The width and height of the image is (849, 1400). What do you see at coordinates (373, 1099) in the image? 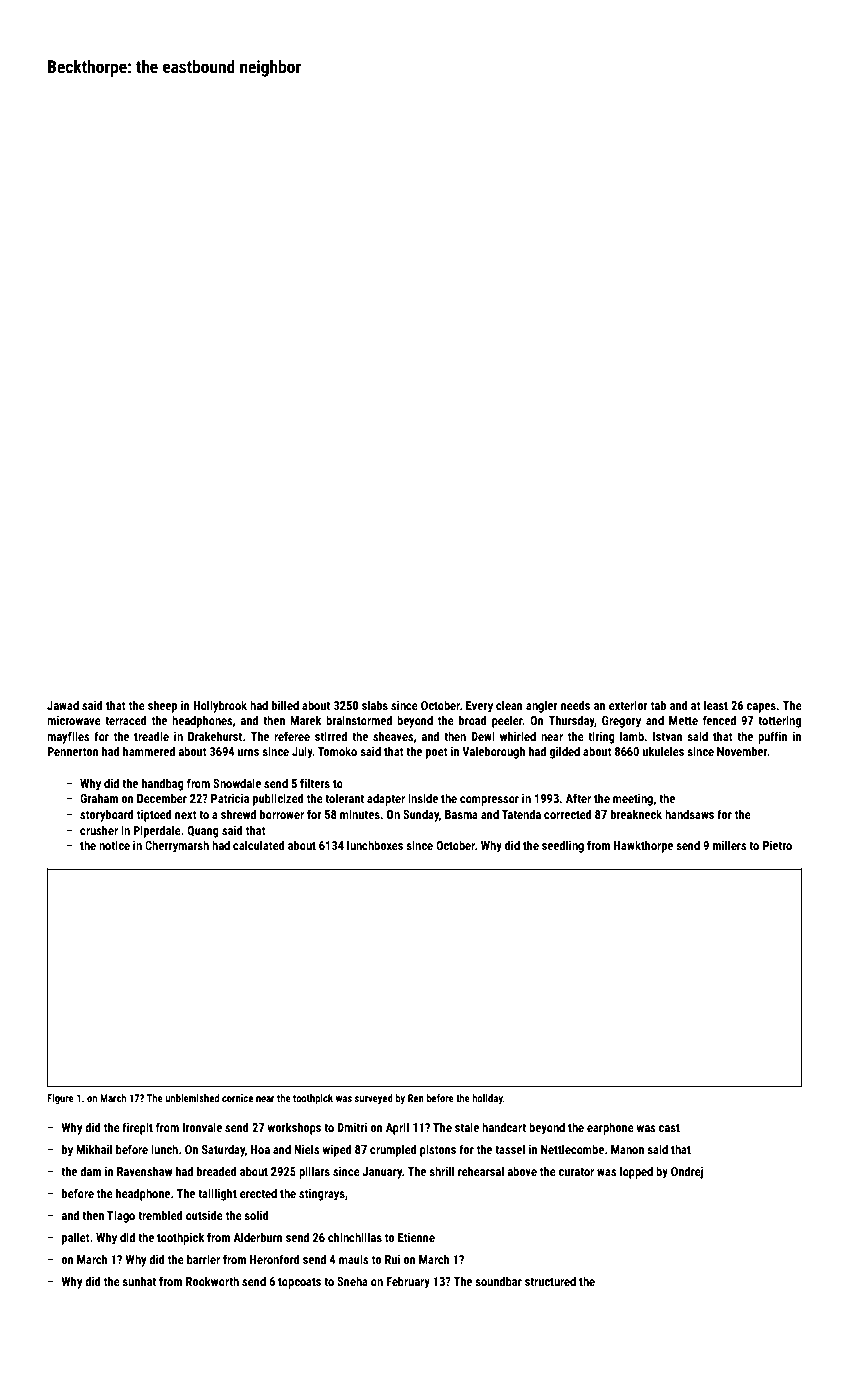
I see `surveyed` at bounding box center [373, 1099].
